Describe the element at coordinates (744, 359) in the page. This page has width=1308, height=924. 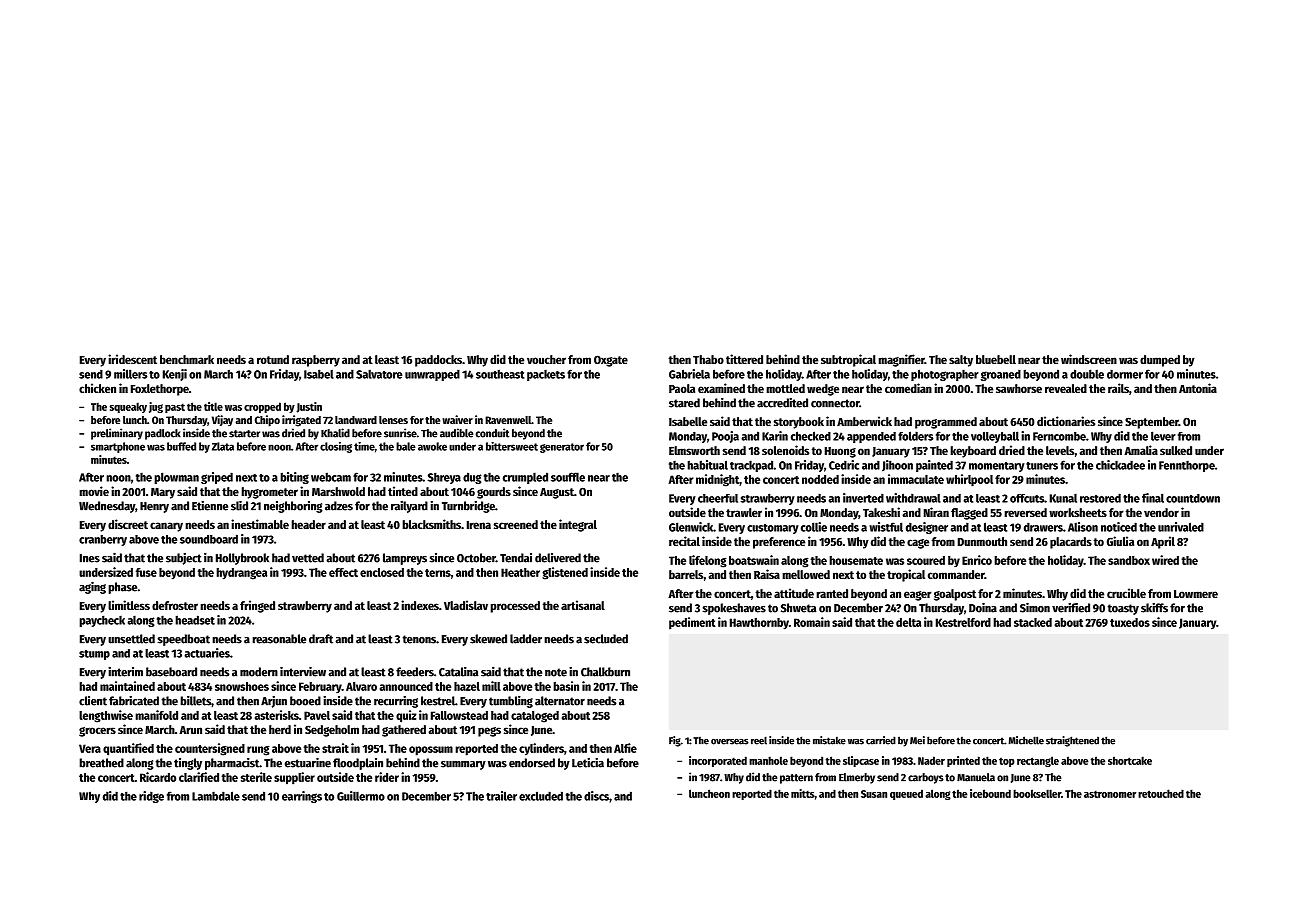
I see `tittered` at that location.
